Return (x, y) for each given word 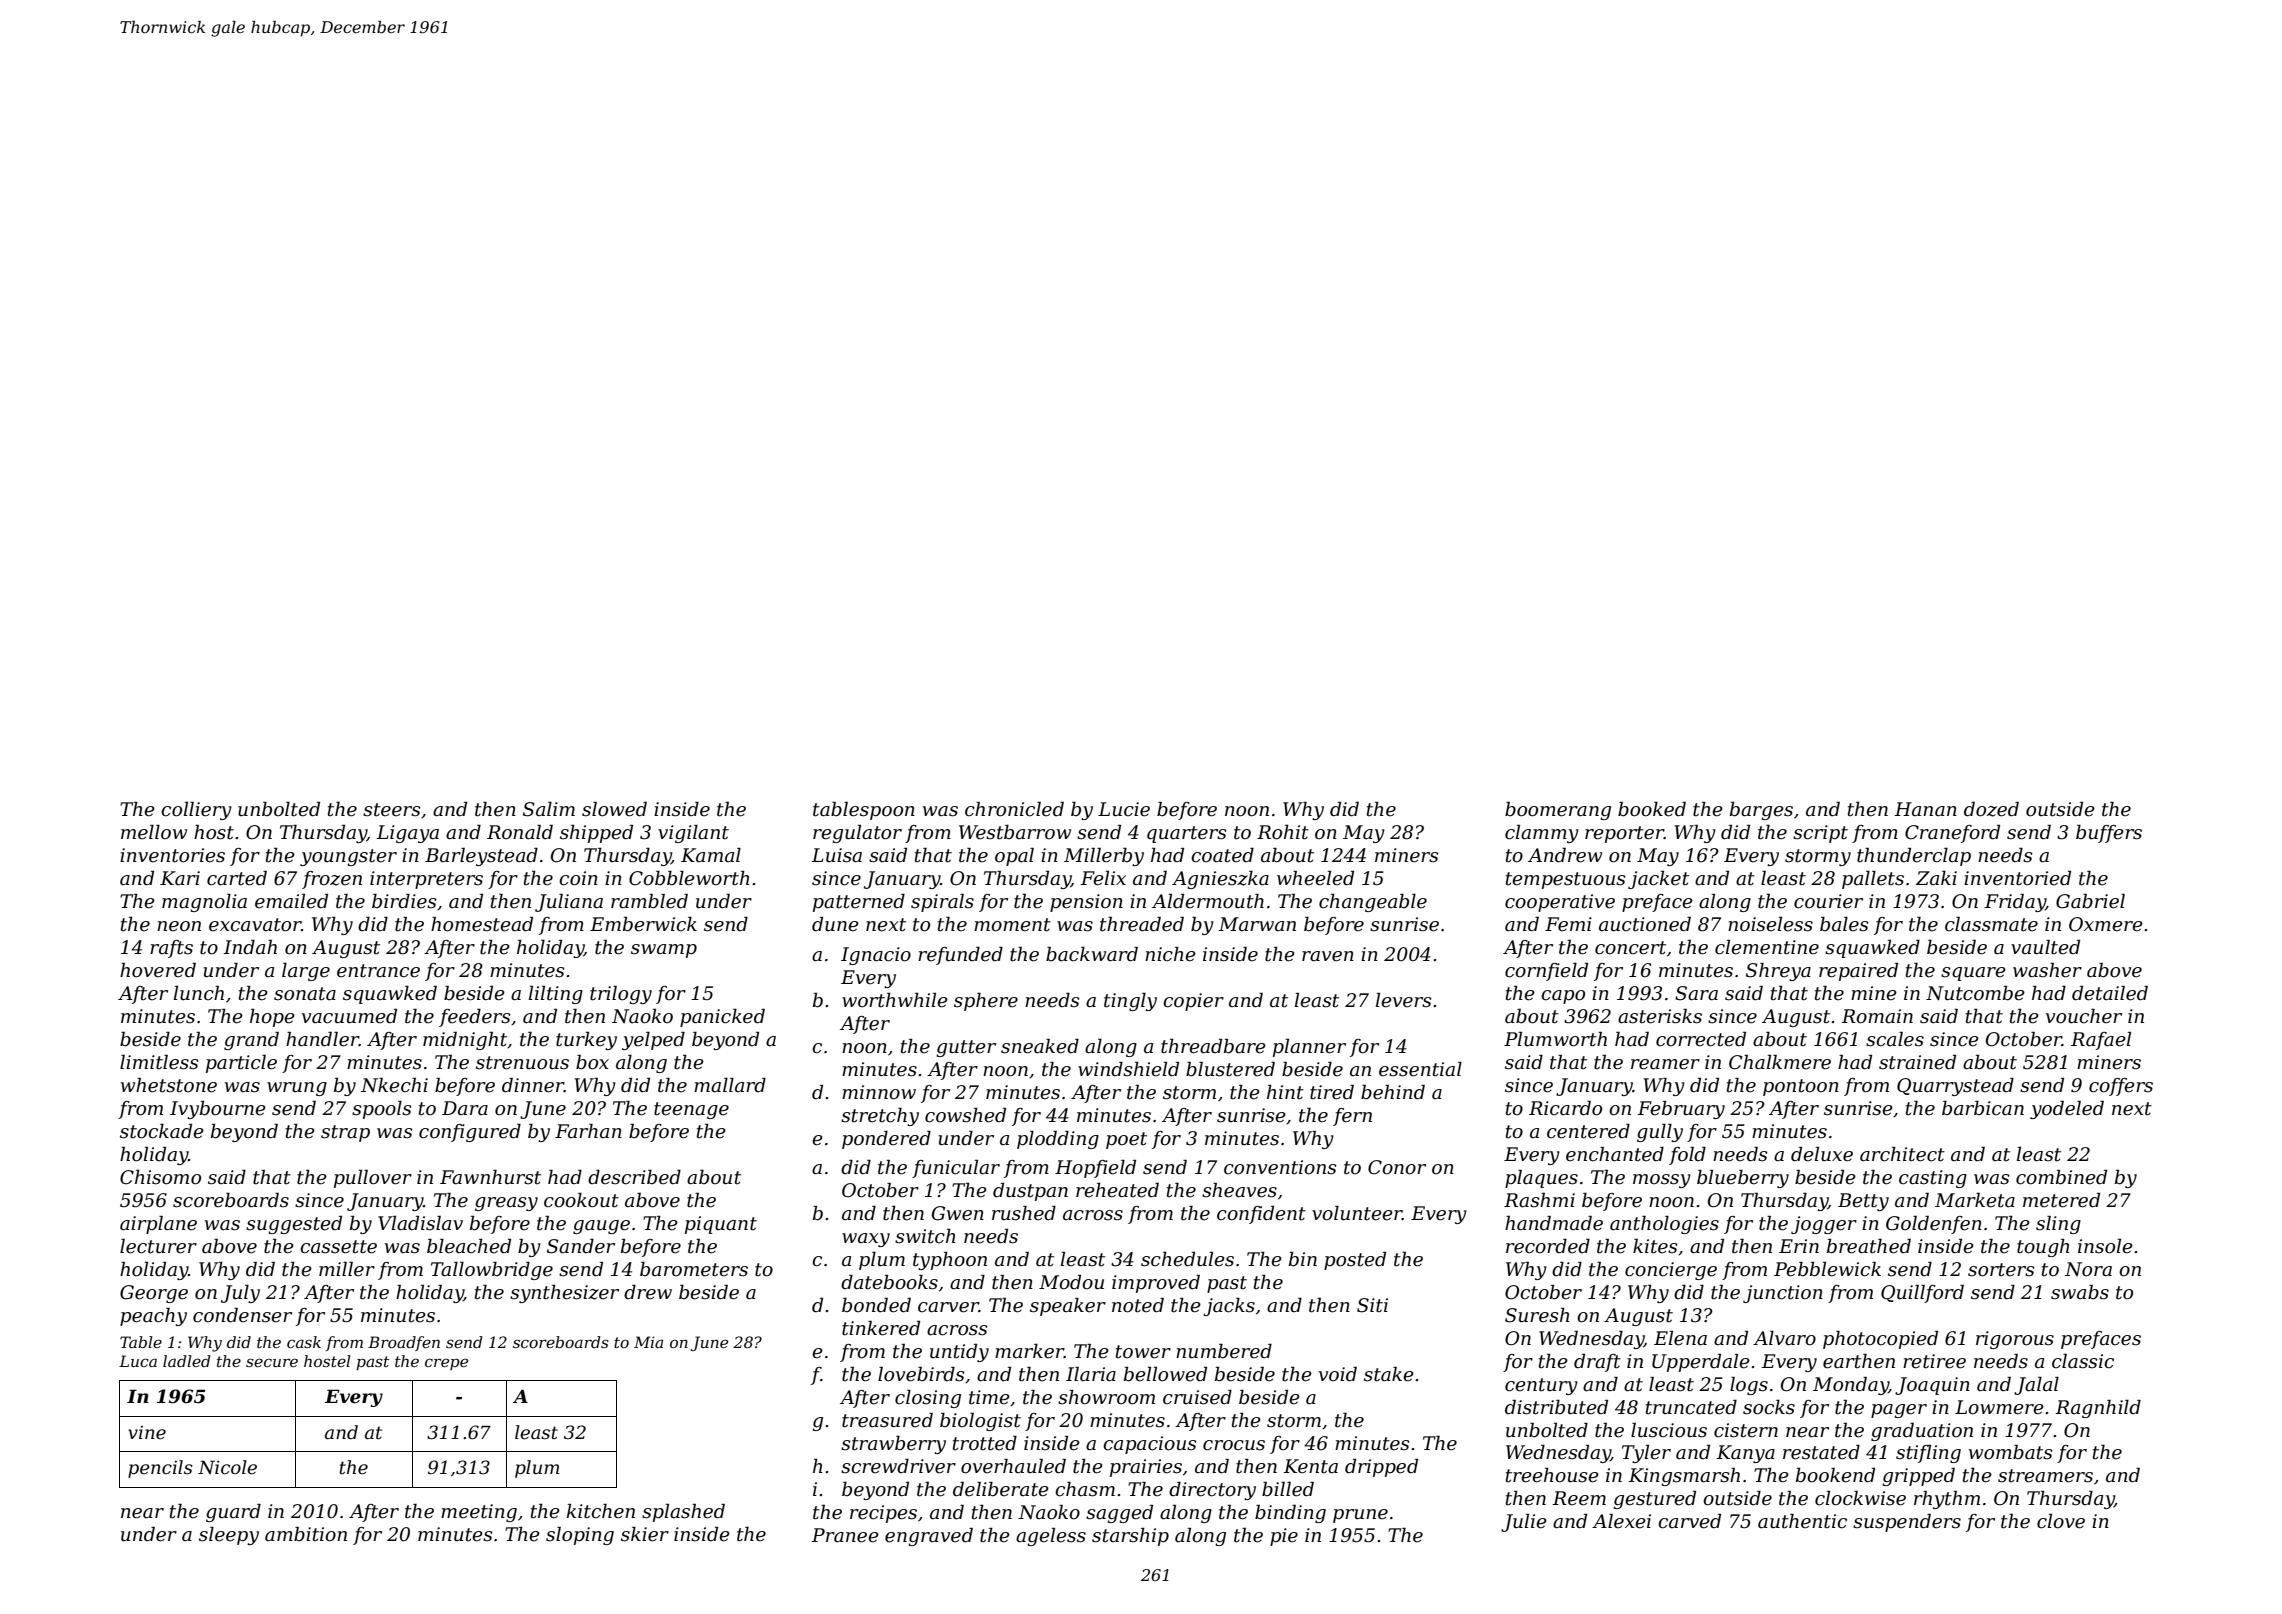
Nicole (227, 1467)
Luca (138, 1361)
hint (1285, 1092)
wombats (2011, 1452)
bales (1844, 924)
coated (1222, 855)
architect (1902, 1154)
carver (948, 1307)
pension (1086, 903)
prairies (1146, 1468)
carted (237, 878)
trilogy (621, 995)
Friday (2015, 903)
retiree (1934, 1361)
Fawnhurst (490, 1177)
